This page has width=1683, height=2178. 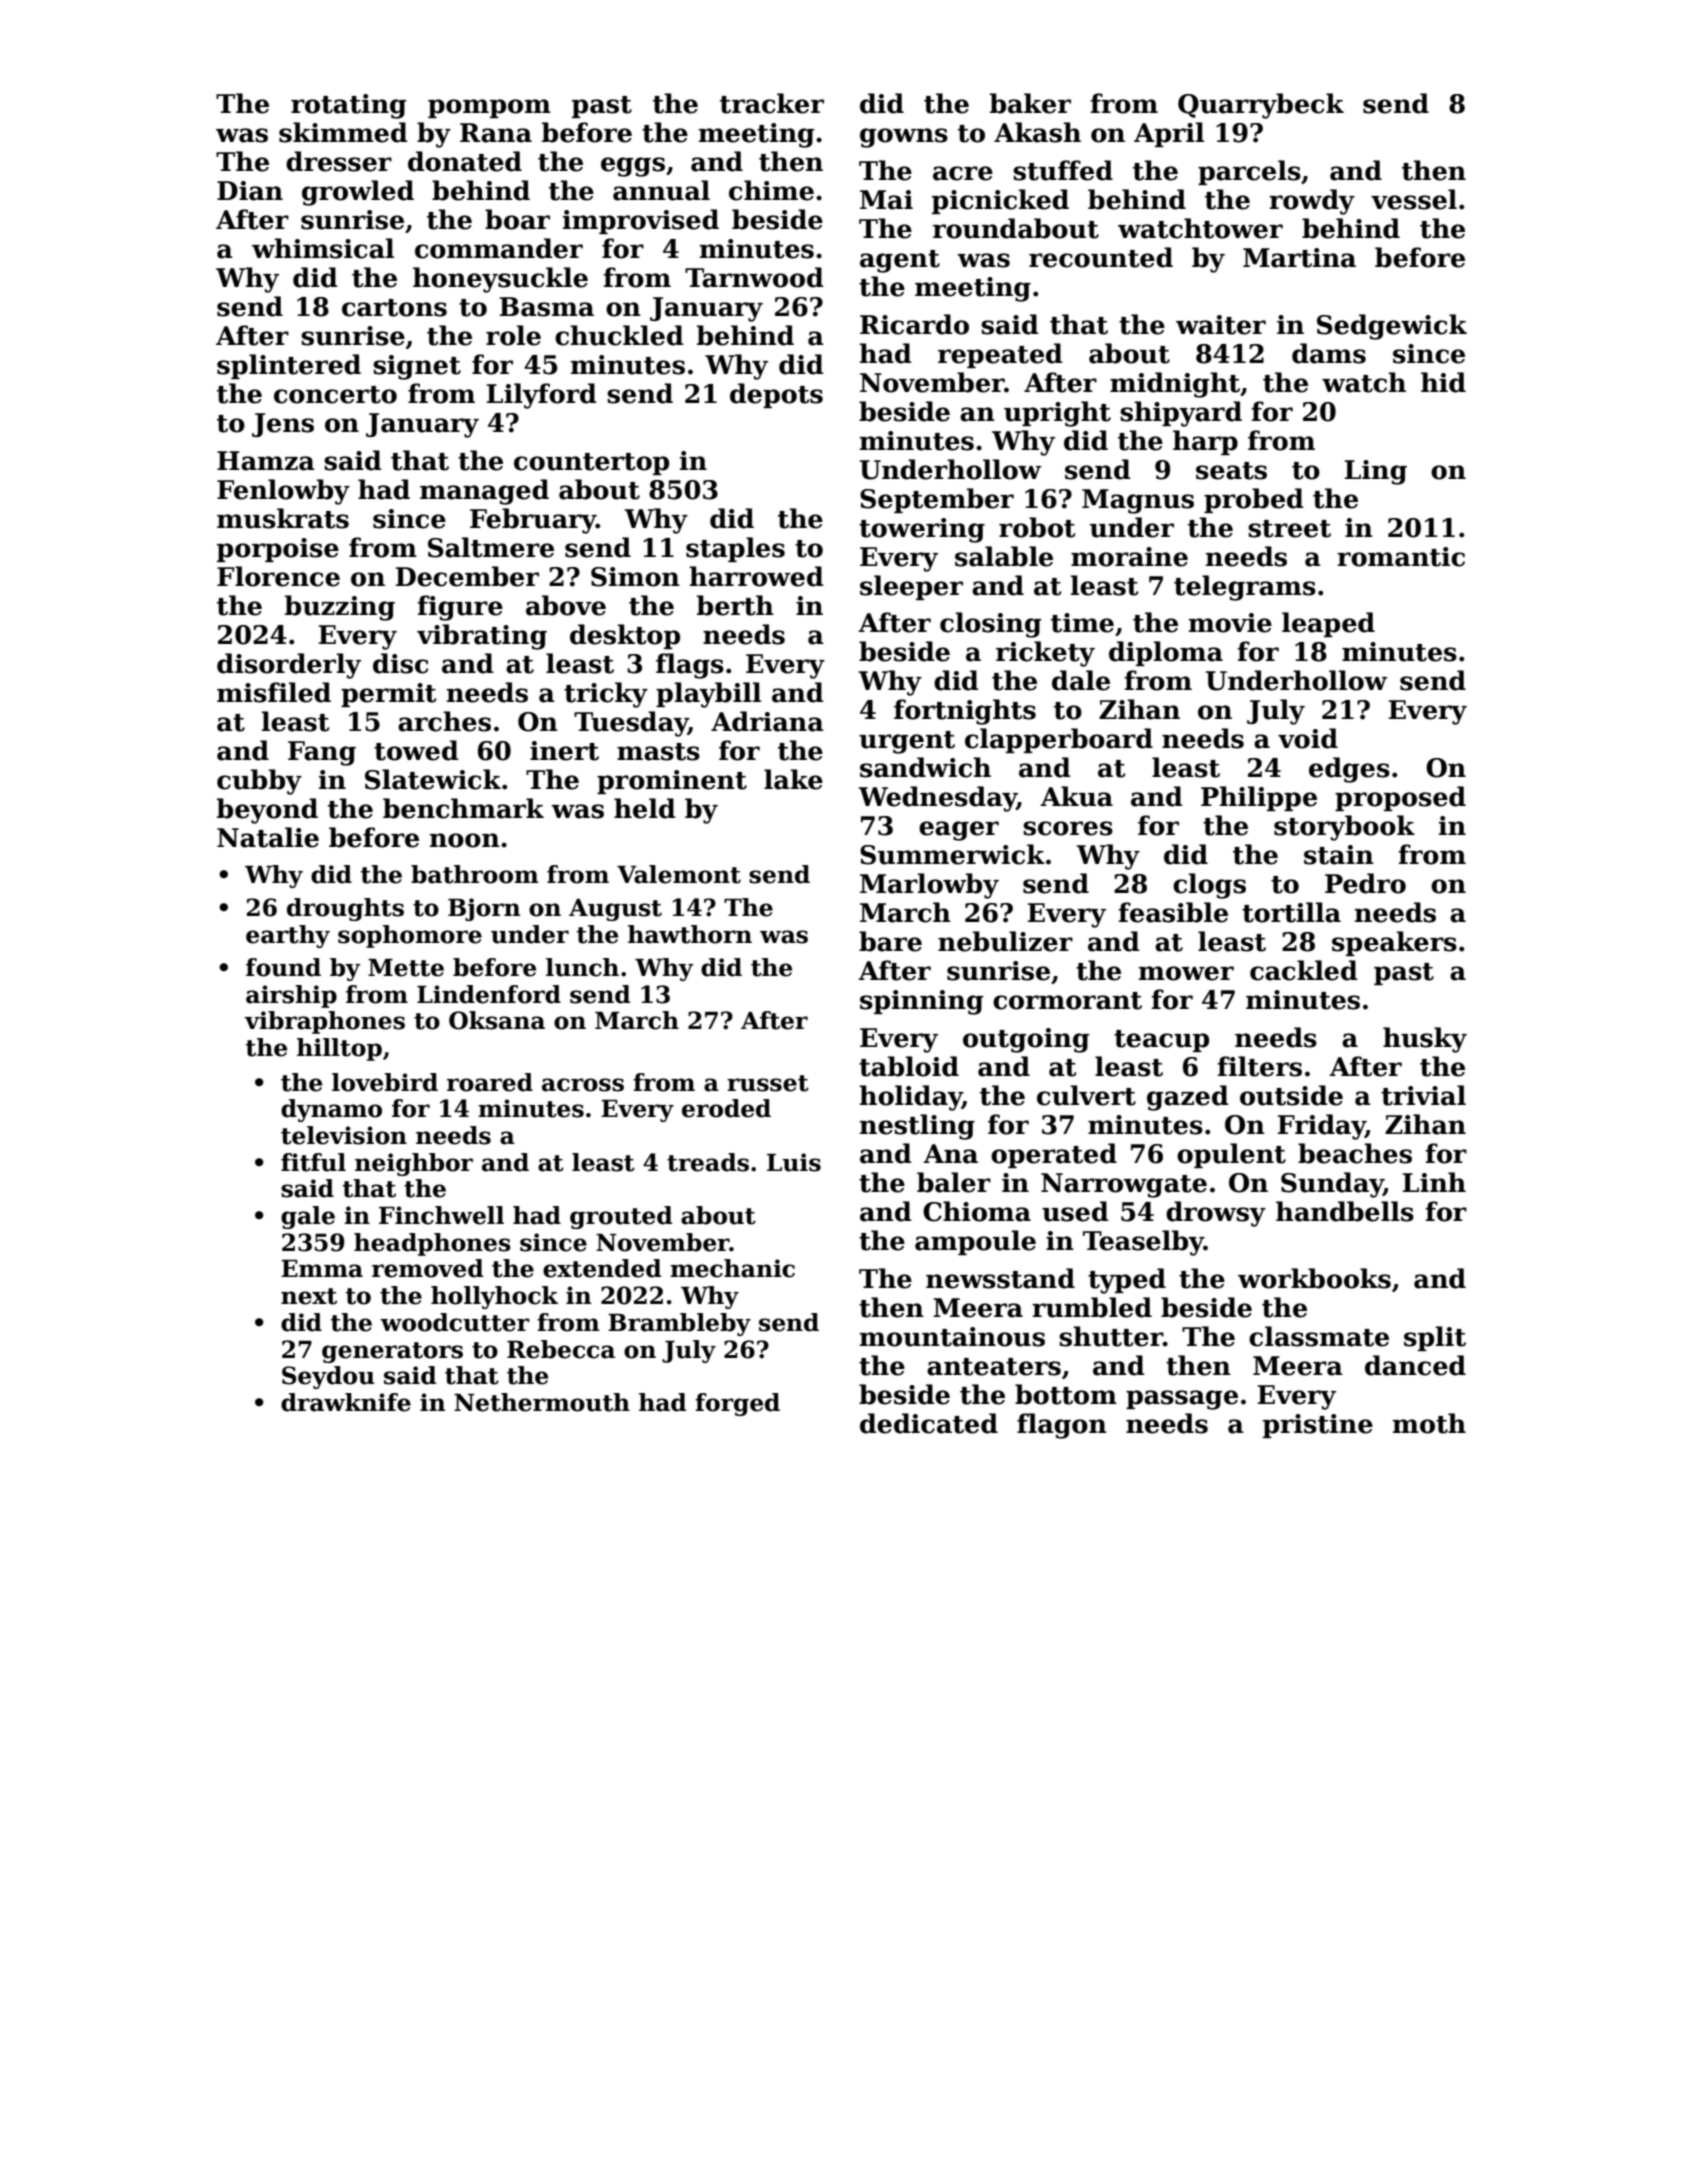 I want to click on Dian, so click(x=250, y=191).
